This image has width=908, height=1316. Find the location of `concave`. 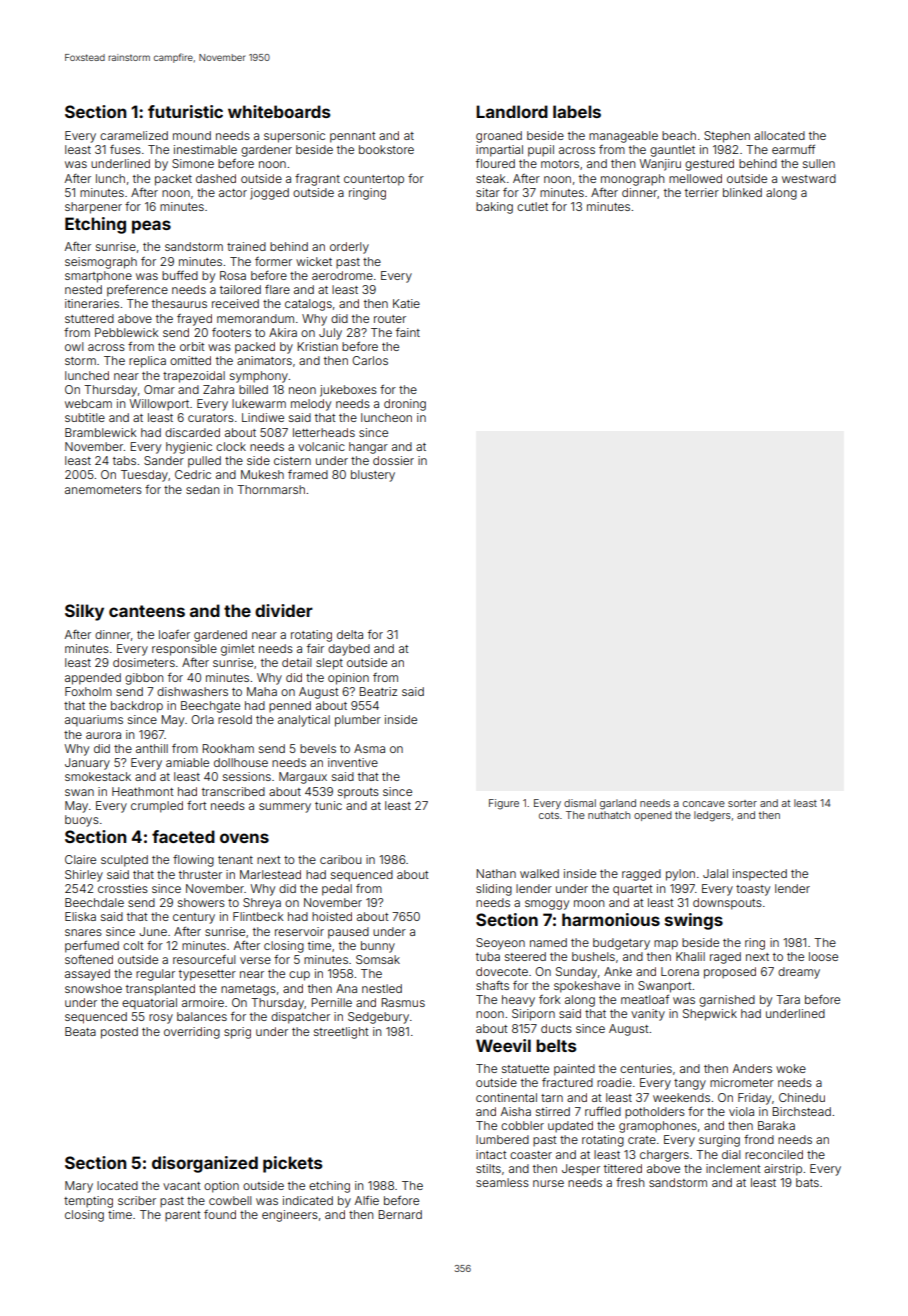

concave is located at coordinates (704, 804).
